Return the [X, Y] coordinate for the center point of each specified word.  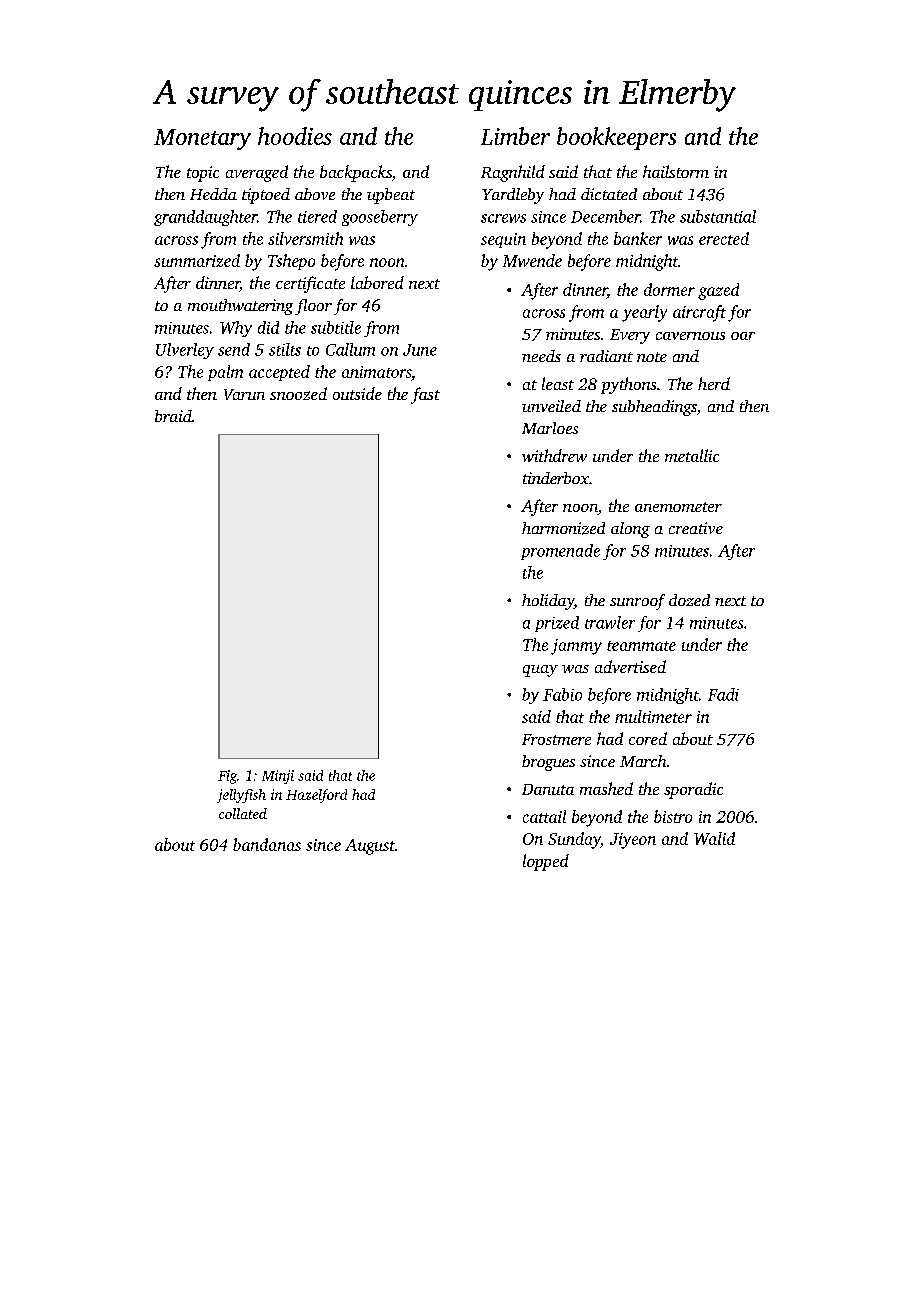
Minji [278, 777]
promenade [560, 552]
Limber [515, 136]
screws [503, 218]
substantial [718, 216]
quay [540, 671]
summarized [197, 260]
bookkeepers [616, 138]
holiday [548, 602]
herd [714, 383]
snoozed [298, 393]
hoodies [295, 136]
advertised [630, 666]
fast [425, 395]
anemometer [678, 507]
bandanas [267, 844]
